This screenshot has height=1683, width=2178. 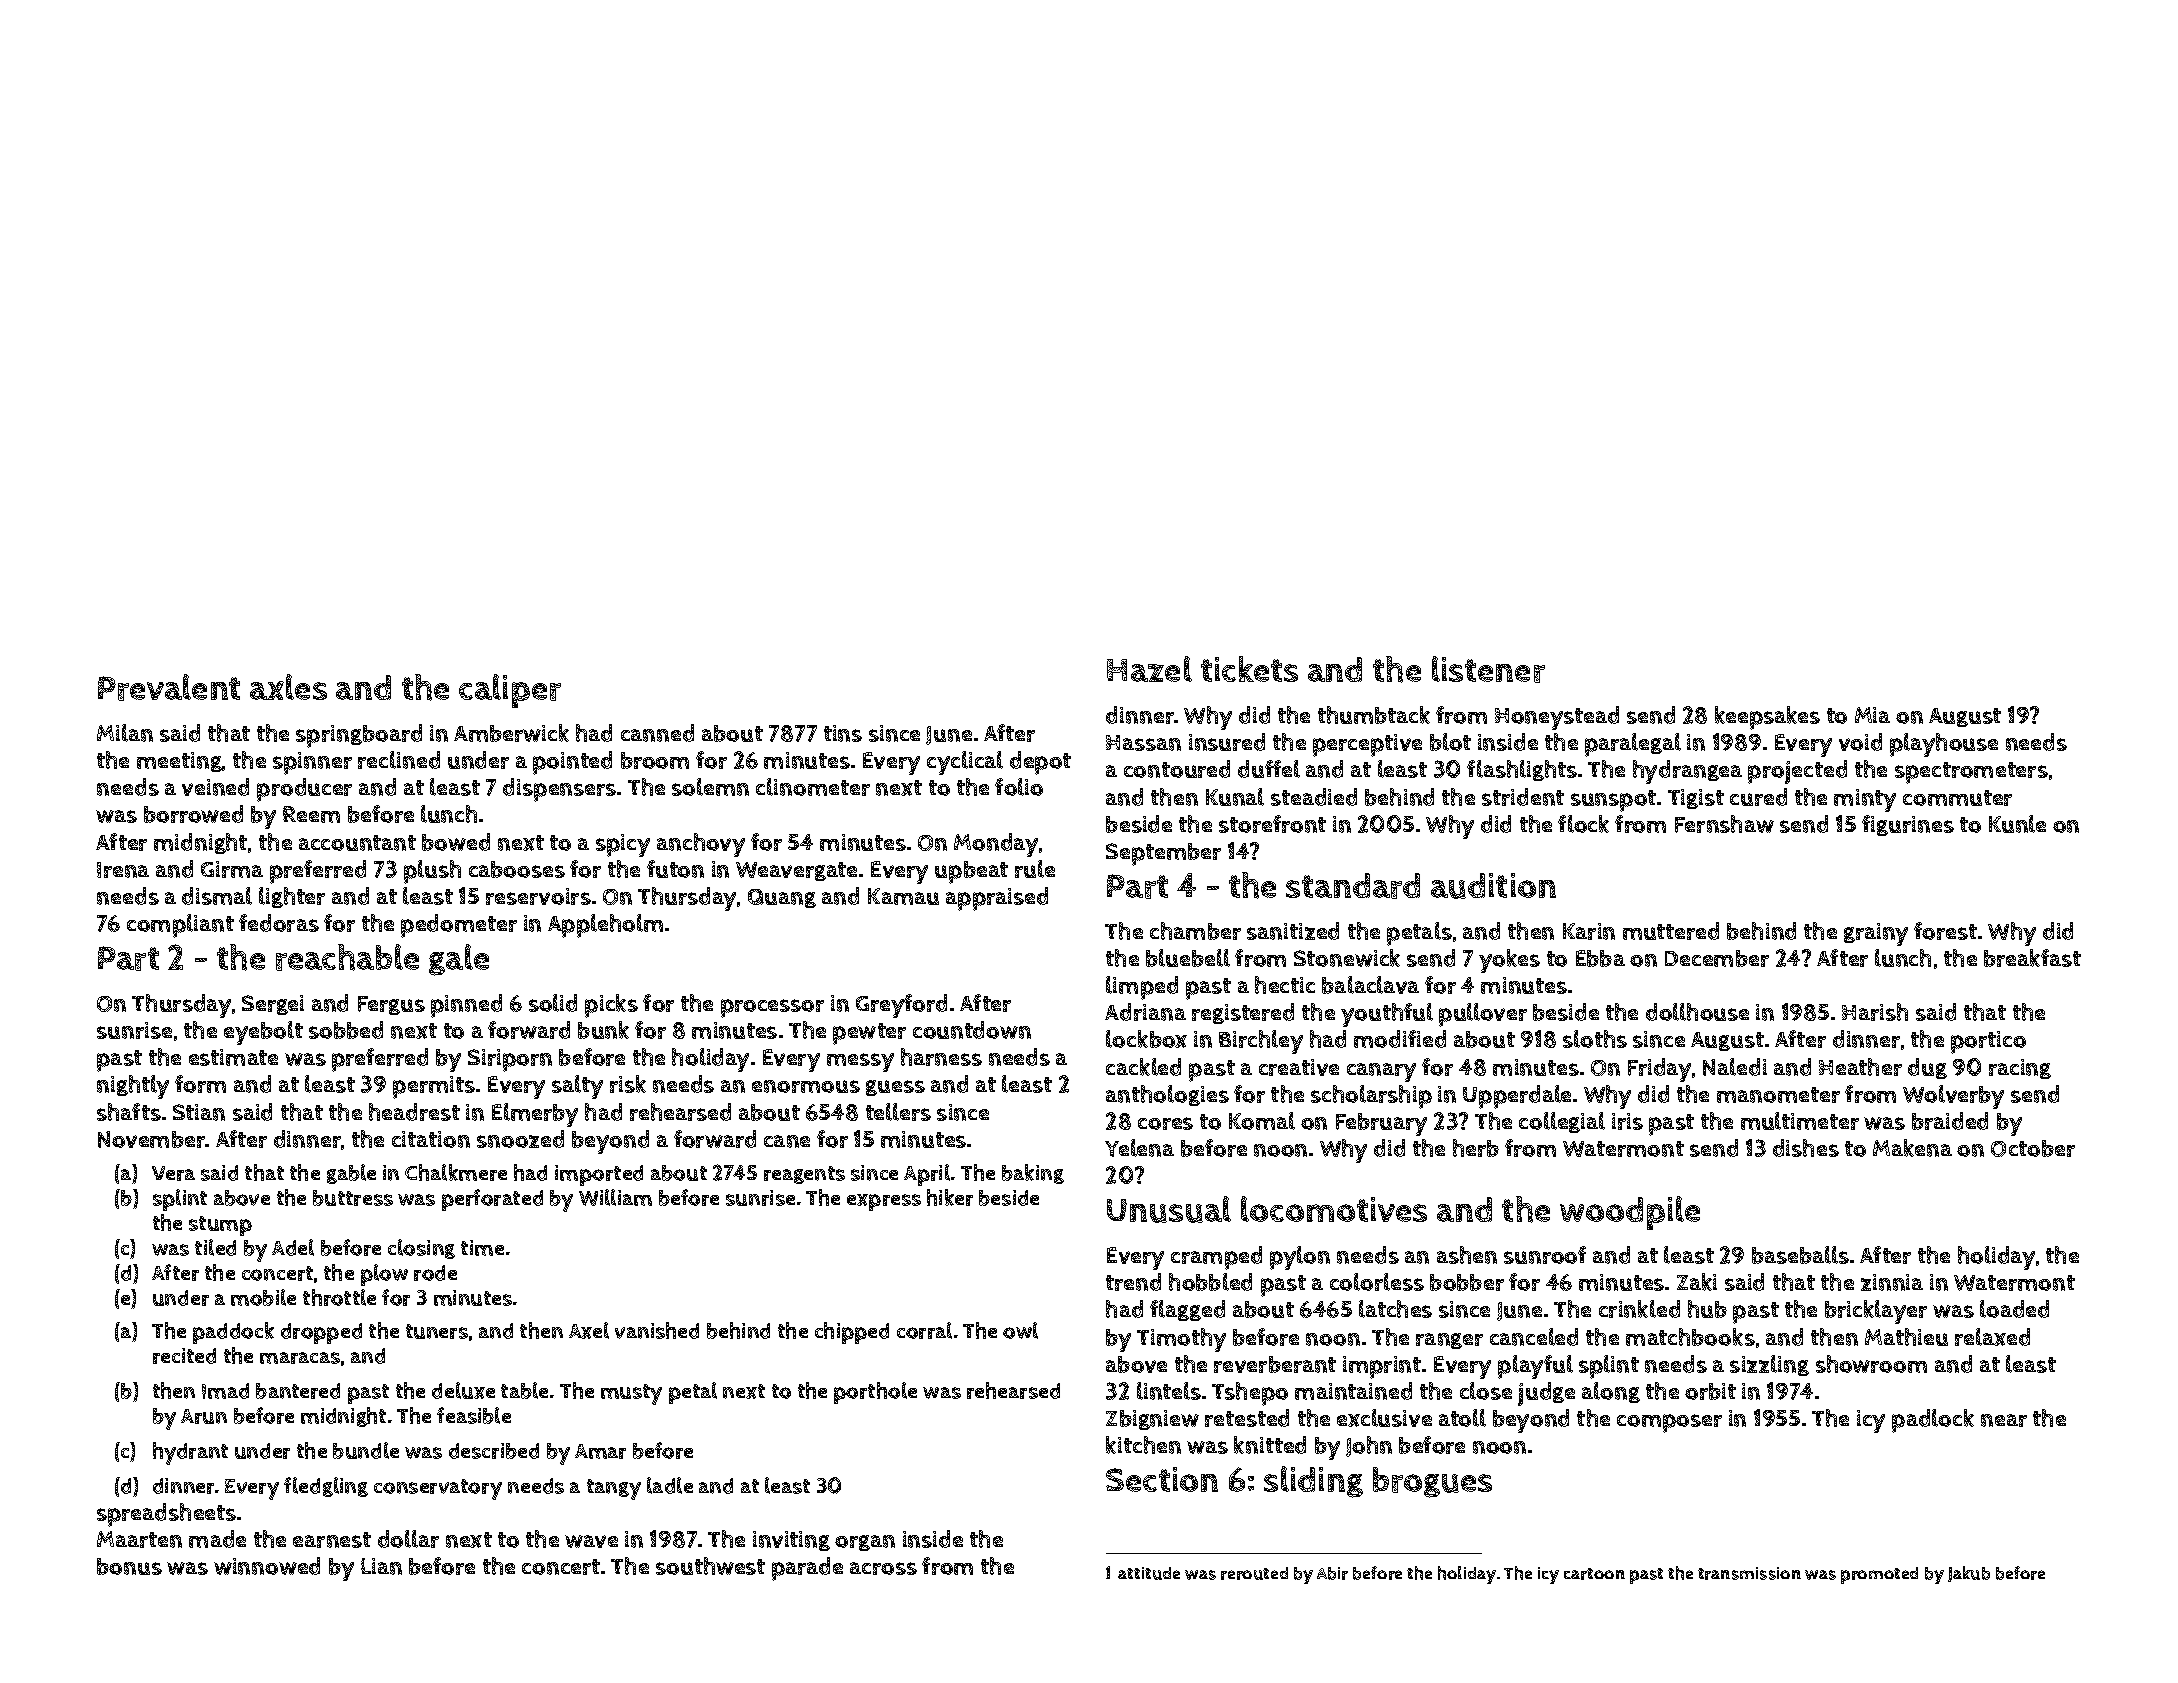 What do you see at coordinates (347, 957) in the screenshot?
I see `reachable` at bounding box center [347, 957].
